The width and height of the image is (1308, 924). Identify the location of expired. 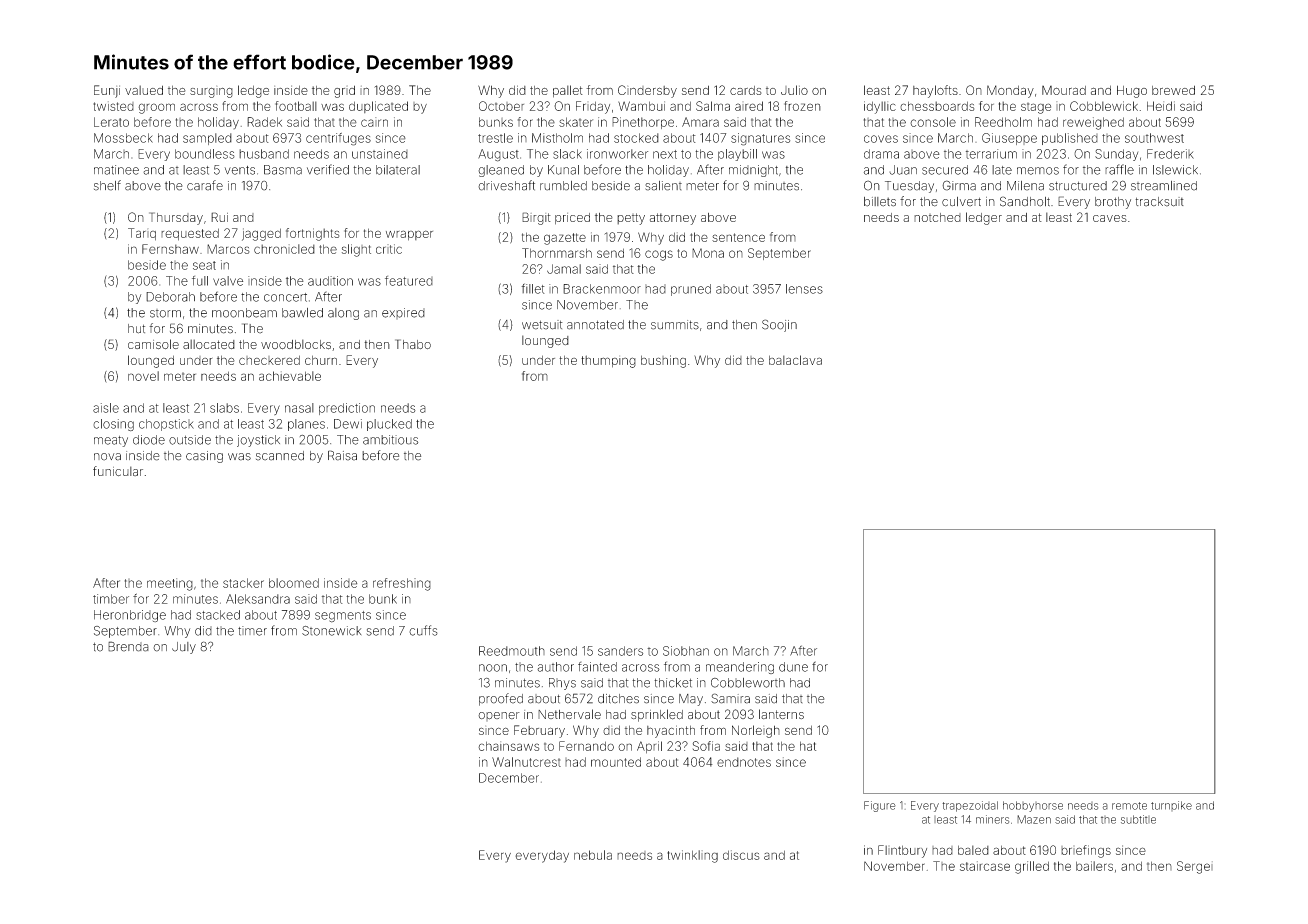
(403, 313).
